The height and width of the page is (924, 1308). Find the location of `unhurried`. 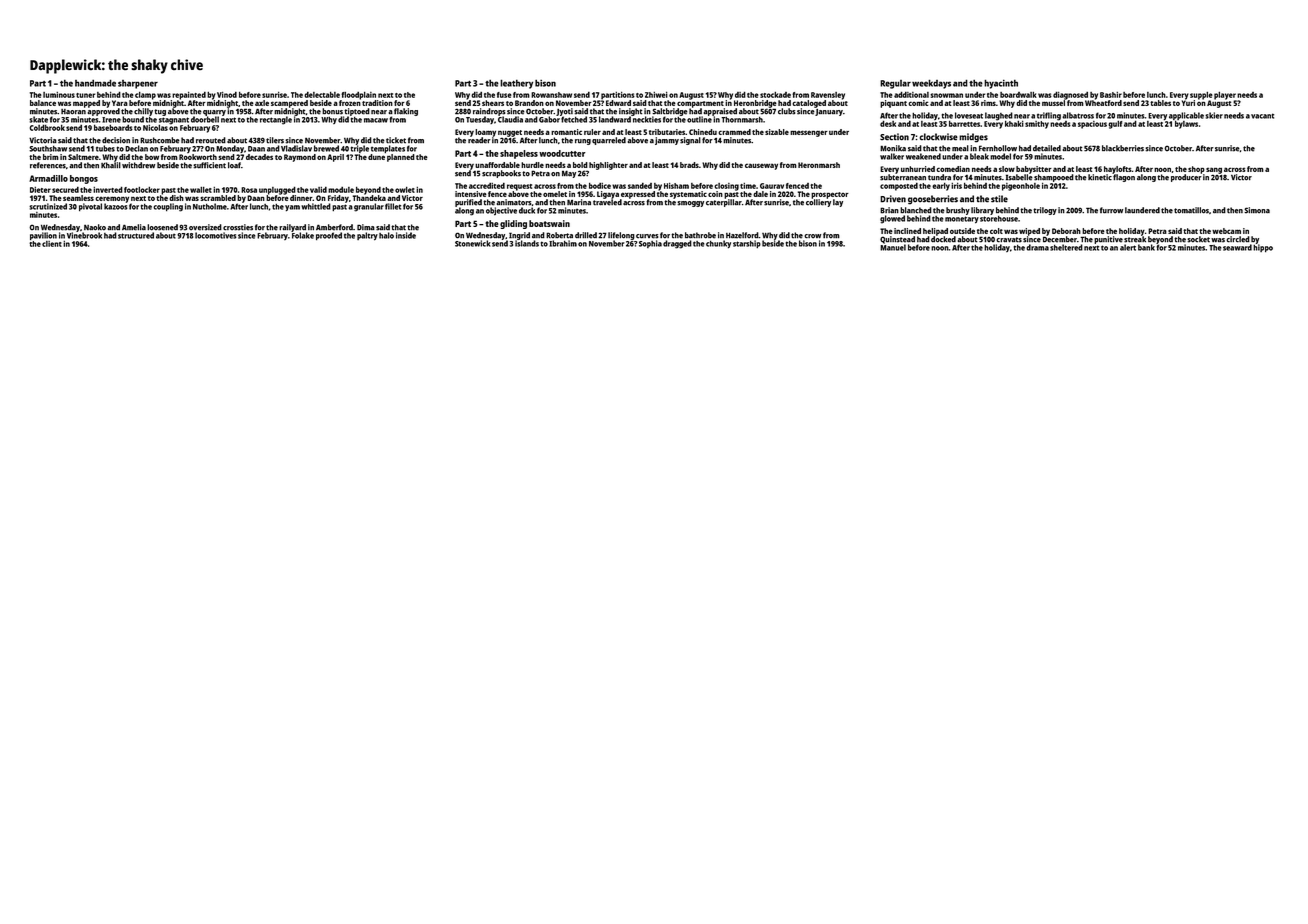

unhurried is located at coordinates (918, 169).
